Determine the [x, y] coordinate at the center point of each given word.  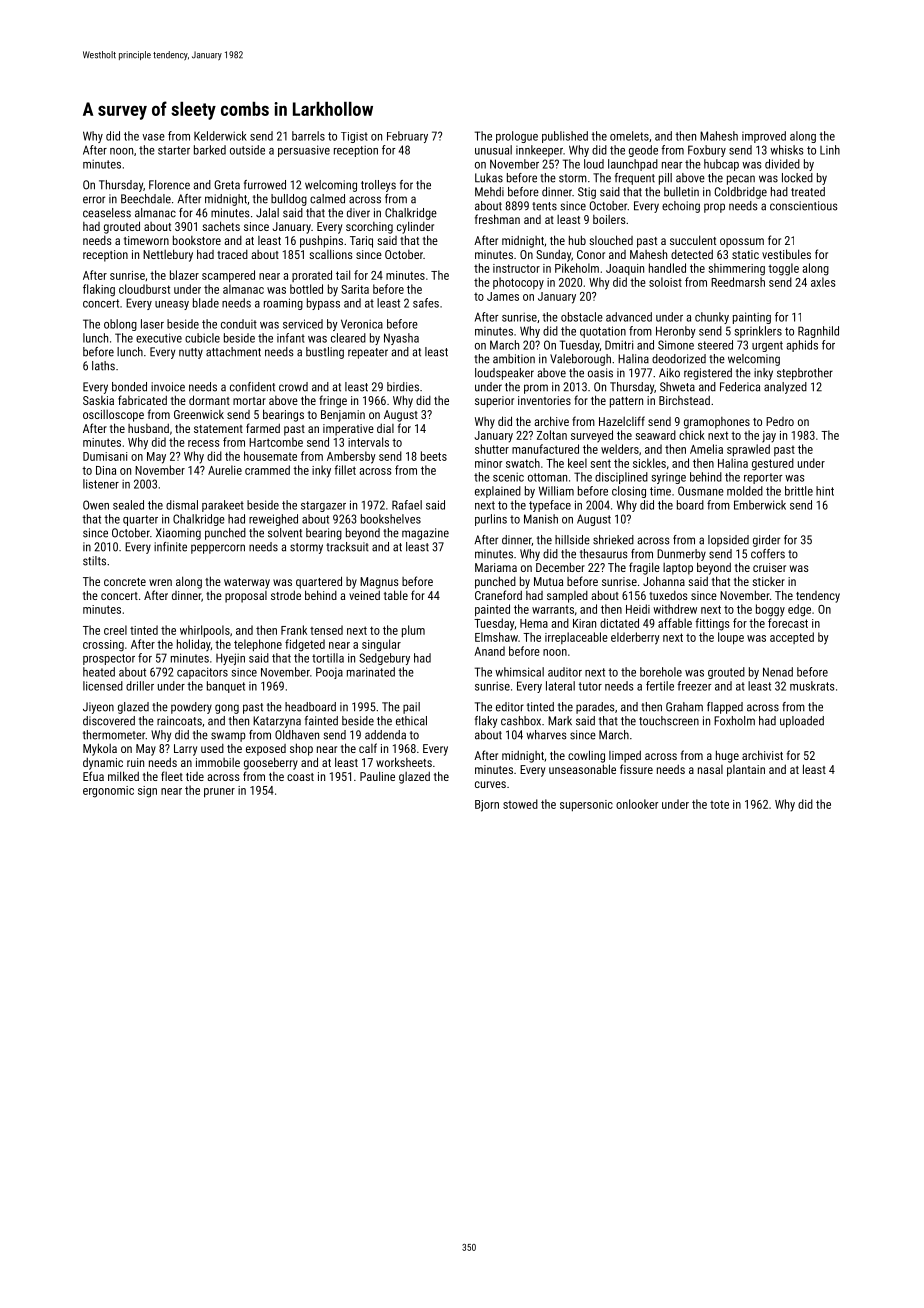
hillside [572, 540]
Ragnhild [818, 332]
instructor [516, 268]
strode [286, 595]
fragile [644, 568]
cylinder [415, 227]
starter [174, 150]
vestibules [786, 254]
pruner [219, 793]
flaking [99, 290]
